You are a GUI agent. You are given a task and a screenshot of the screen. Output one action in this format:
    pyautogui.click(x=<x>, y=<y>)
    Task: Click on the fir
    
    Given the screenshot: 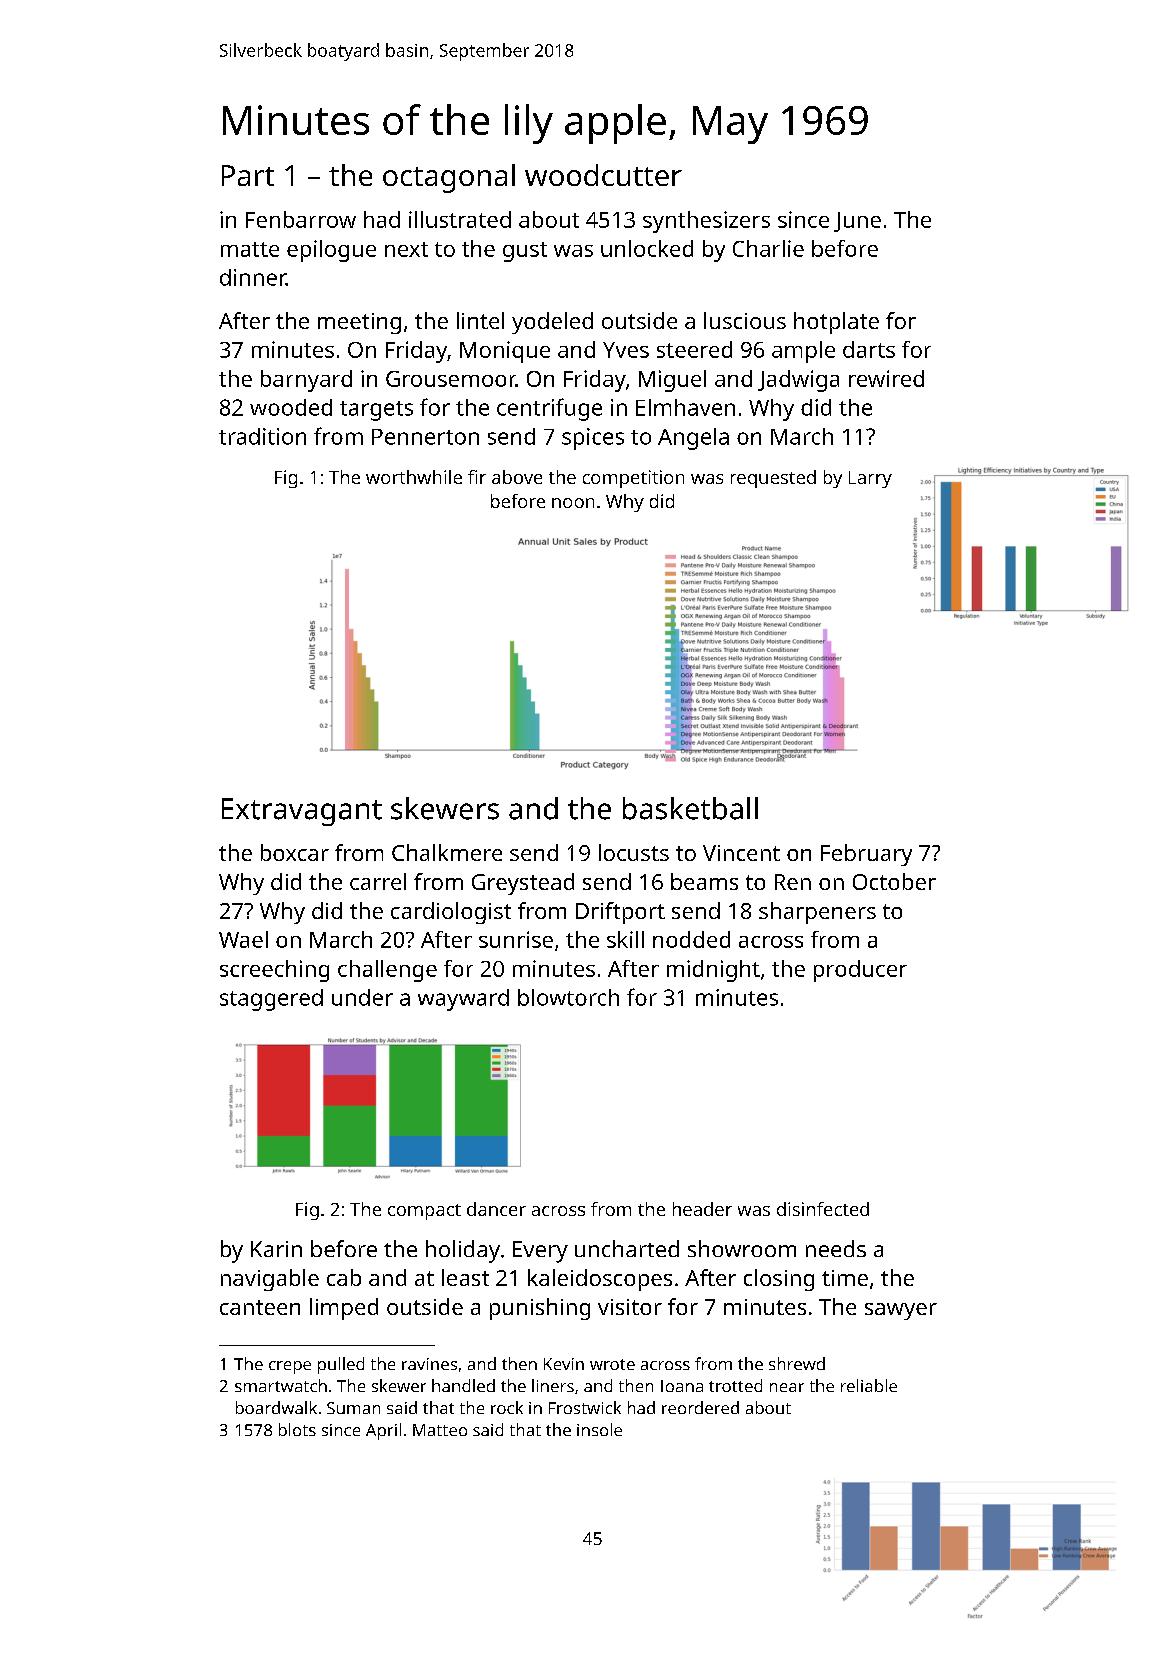 What is the action you would take?
    pyautogui.click(x=477, y=477)
